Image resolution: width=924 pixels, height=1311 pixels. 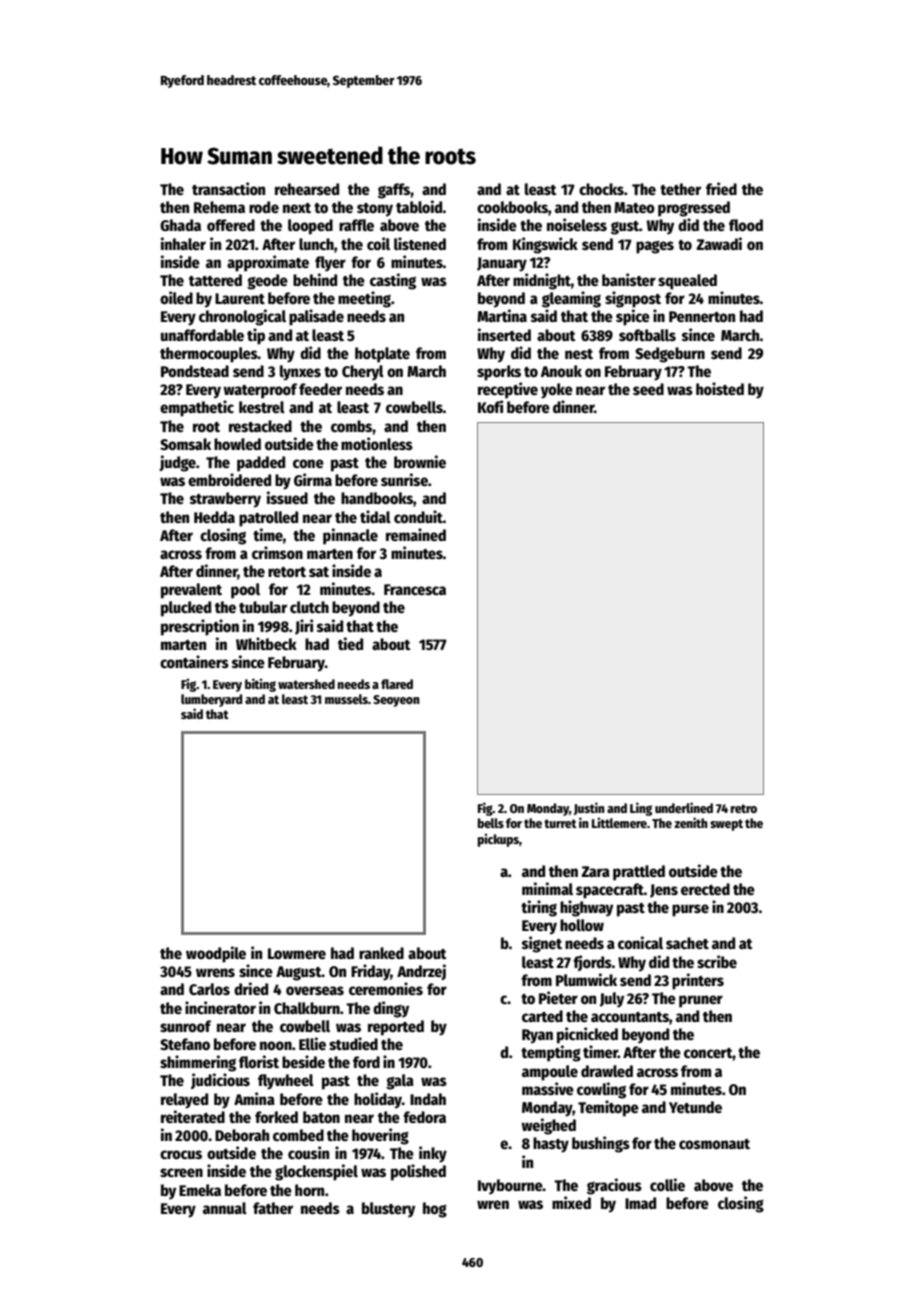 I want to click on glockenspiel, so click(x=316, y=1172).
